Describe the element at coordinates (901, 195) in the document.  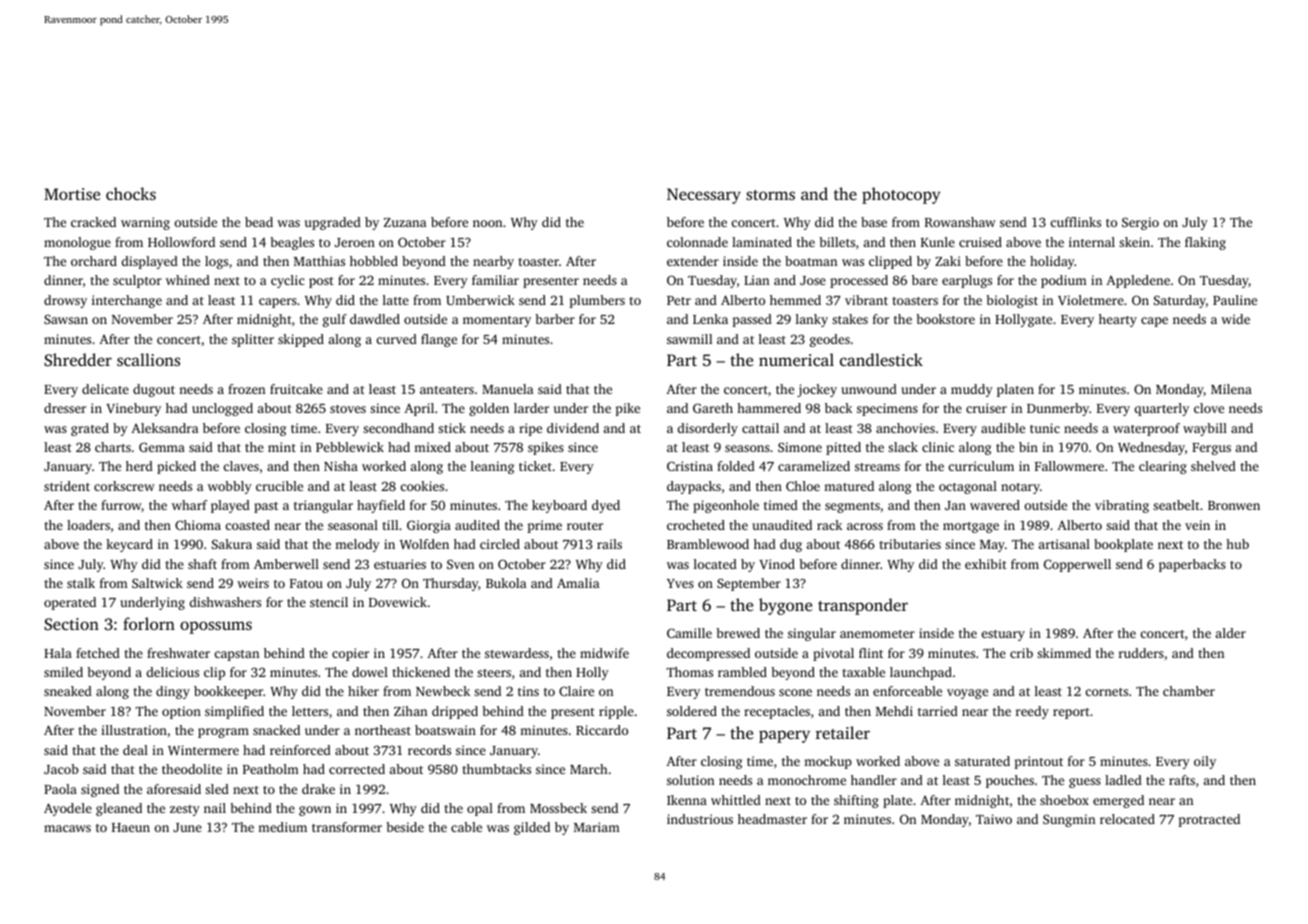
I see `photocopy` at that location.
